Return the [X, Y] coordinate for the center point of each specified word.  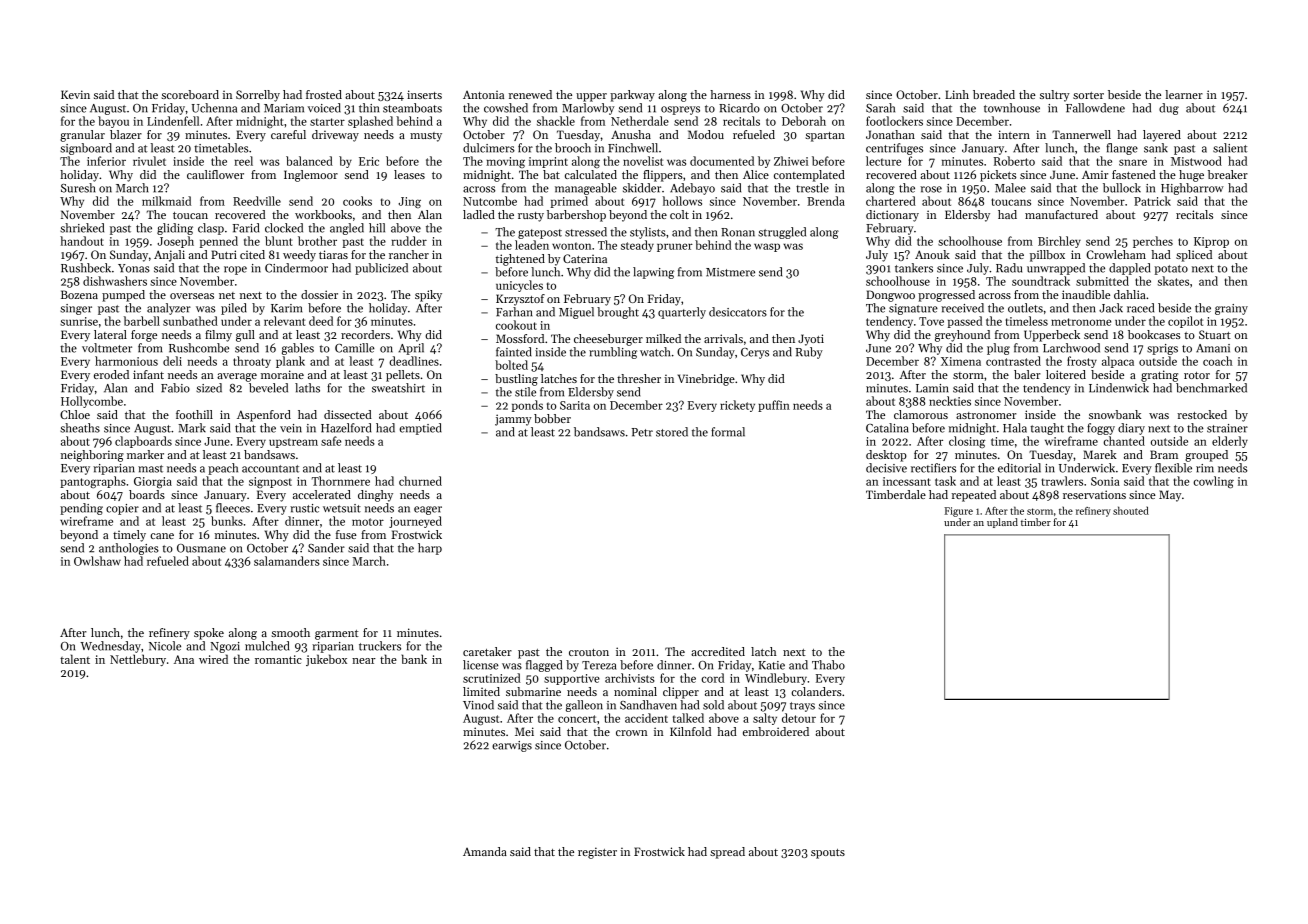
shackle [556, 121]
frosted [324, 94]
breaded [994, 94]
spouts [828, 854]
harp [430, 549]
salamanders [287, 561]
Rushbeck [86, 268]
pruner [675, 247]
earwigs [512, 746]
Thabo [828, 665]
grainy [1231, 309]
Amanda [485, 851]
